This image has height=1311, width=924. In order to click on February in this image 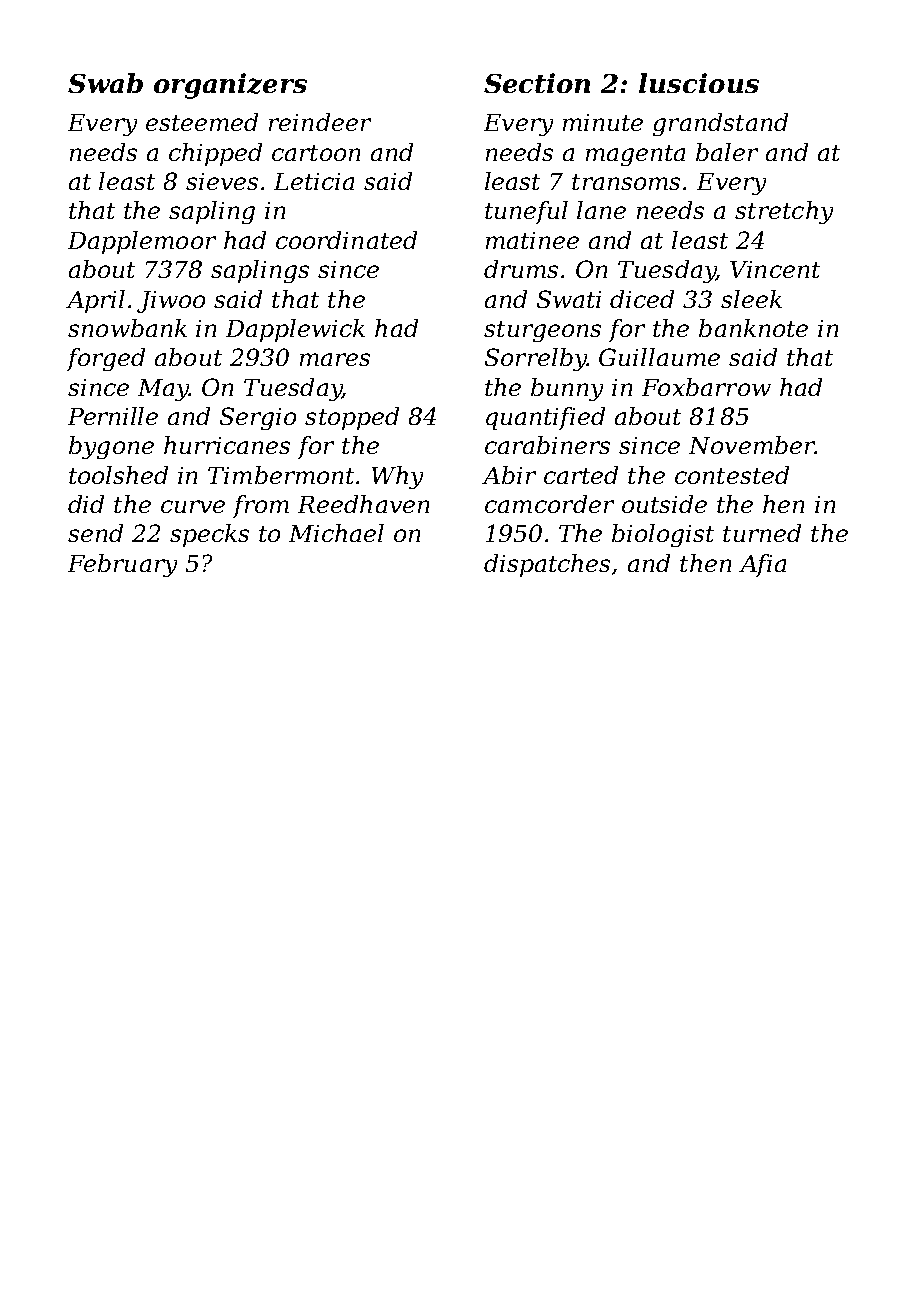, I will do `click(122, 565)`.
